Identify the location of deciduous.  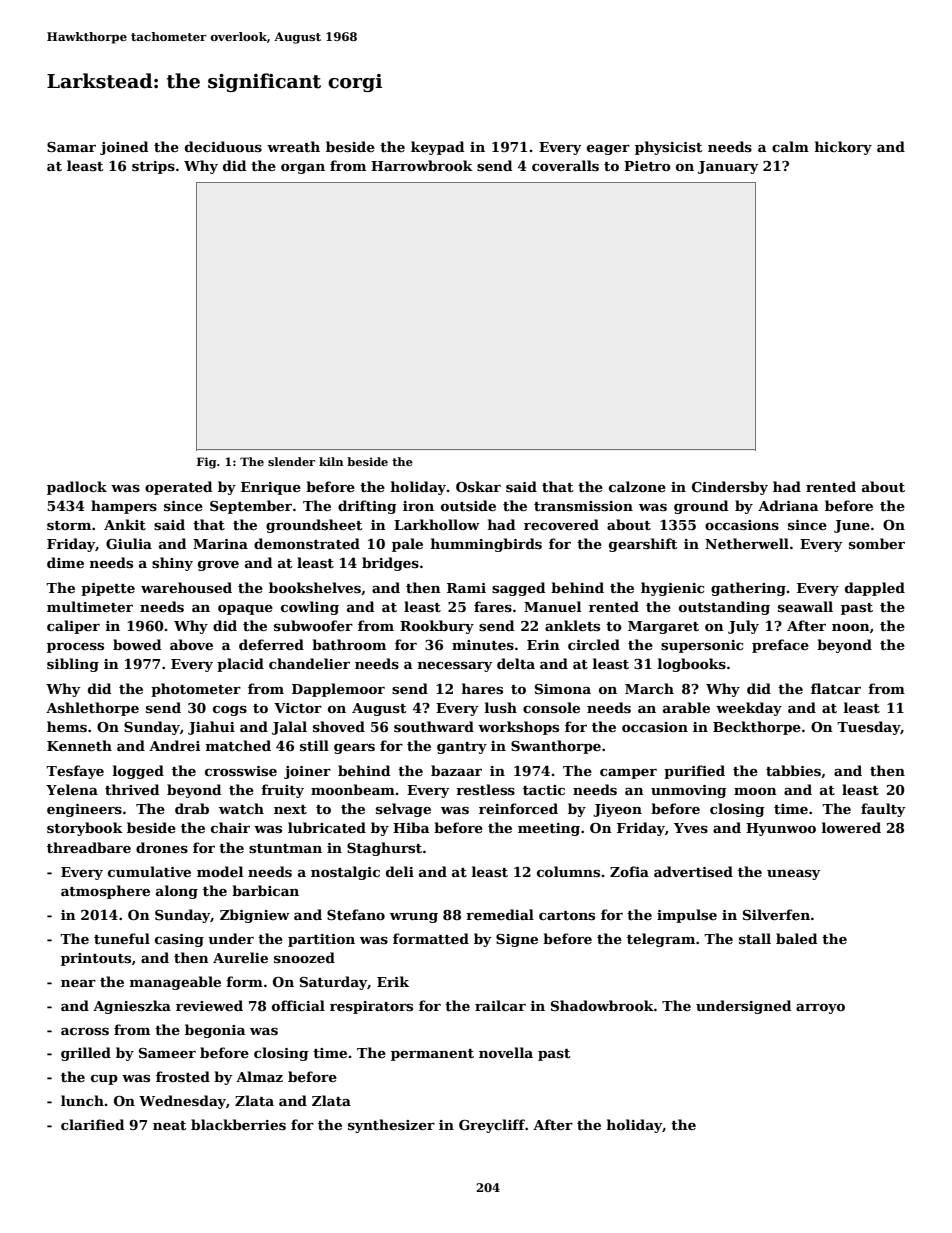
(223, 146).
